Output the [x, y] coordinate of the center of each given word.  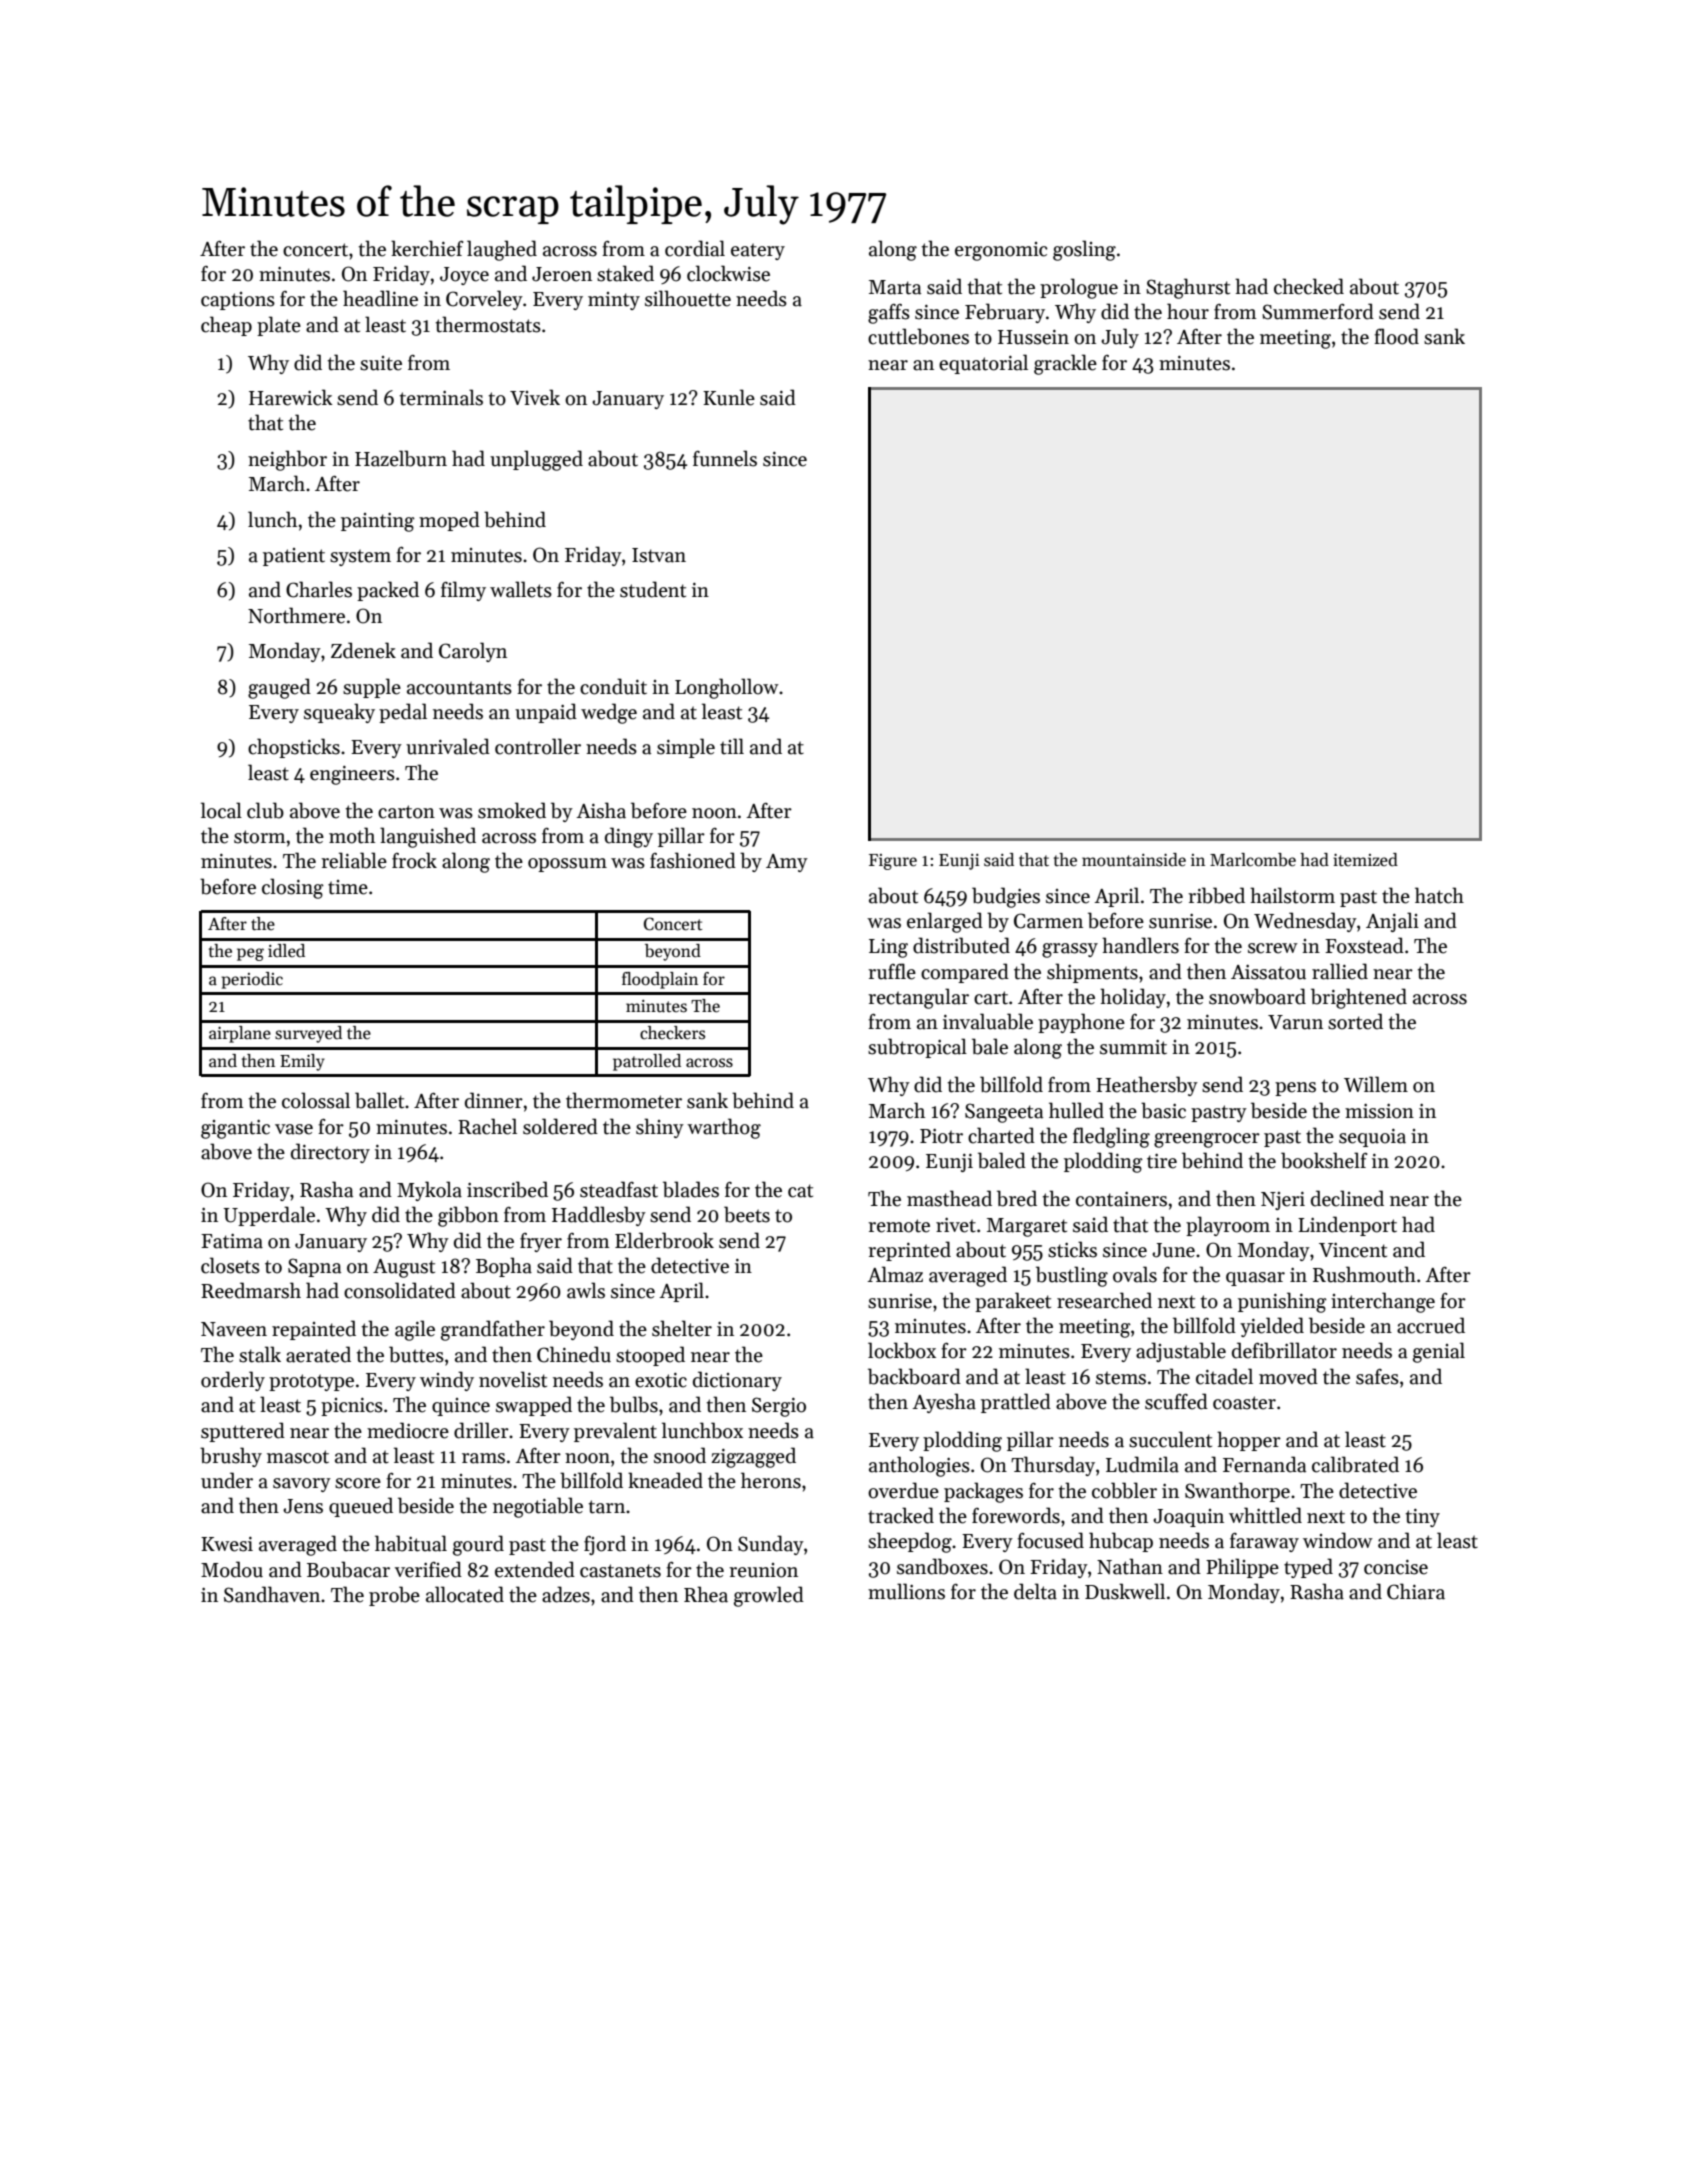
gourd [478, 1545]
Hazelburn [401, 458]
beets [747, 1214]
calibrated [1355, 1464]
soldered [560, 1126]
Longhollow [727, 688]
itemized [1365, 860]
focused [1050, 1540]
